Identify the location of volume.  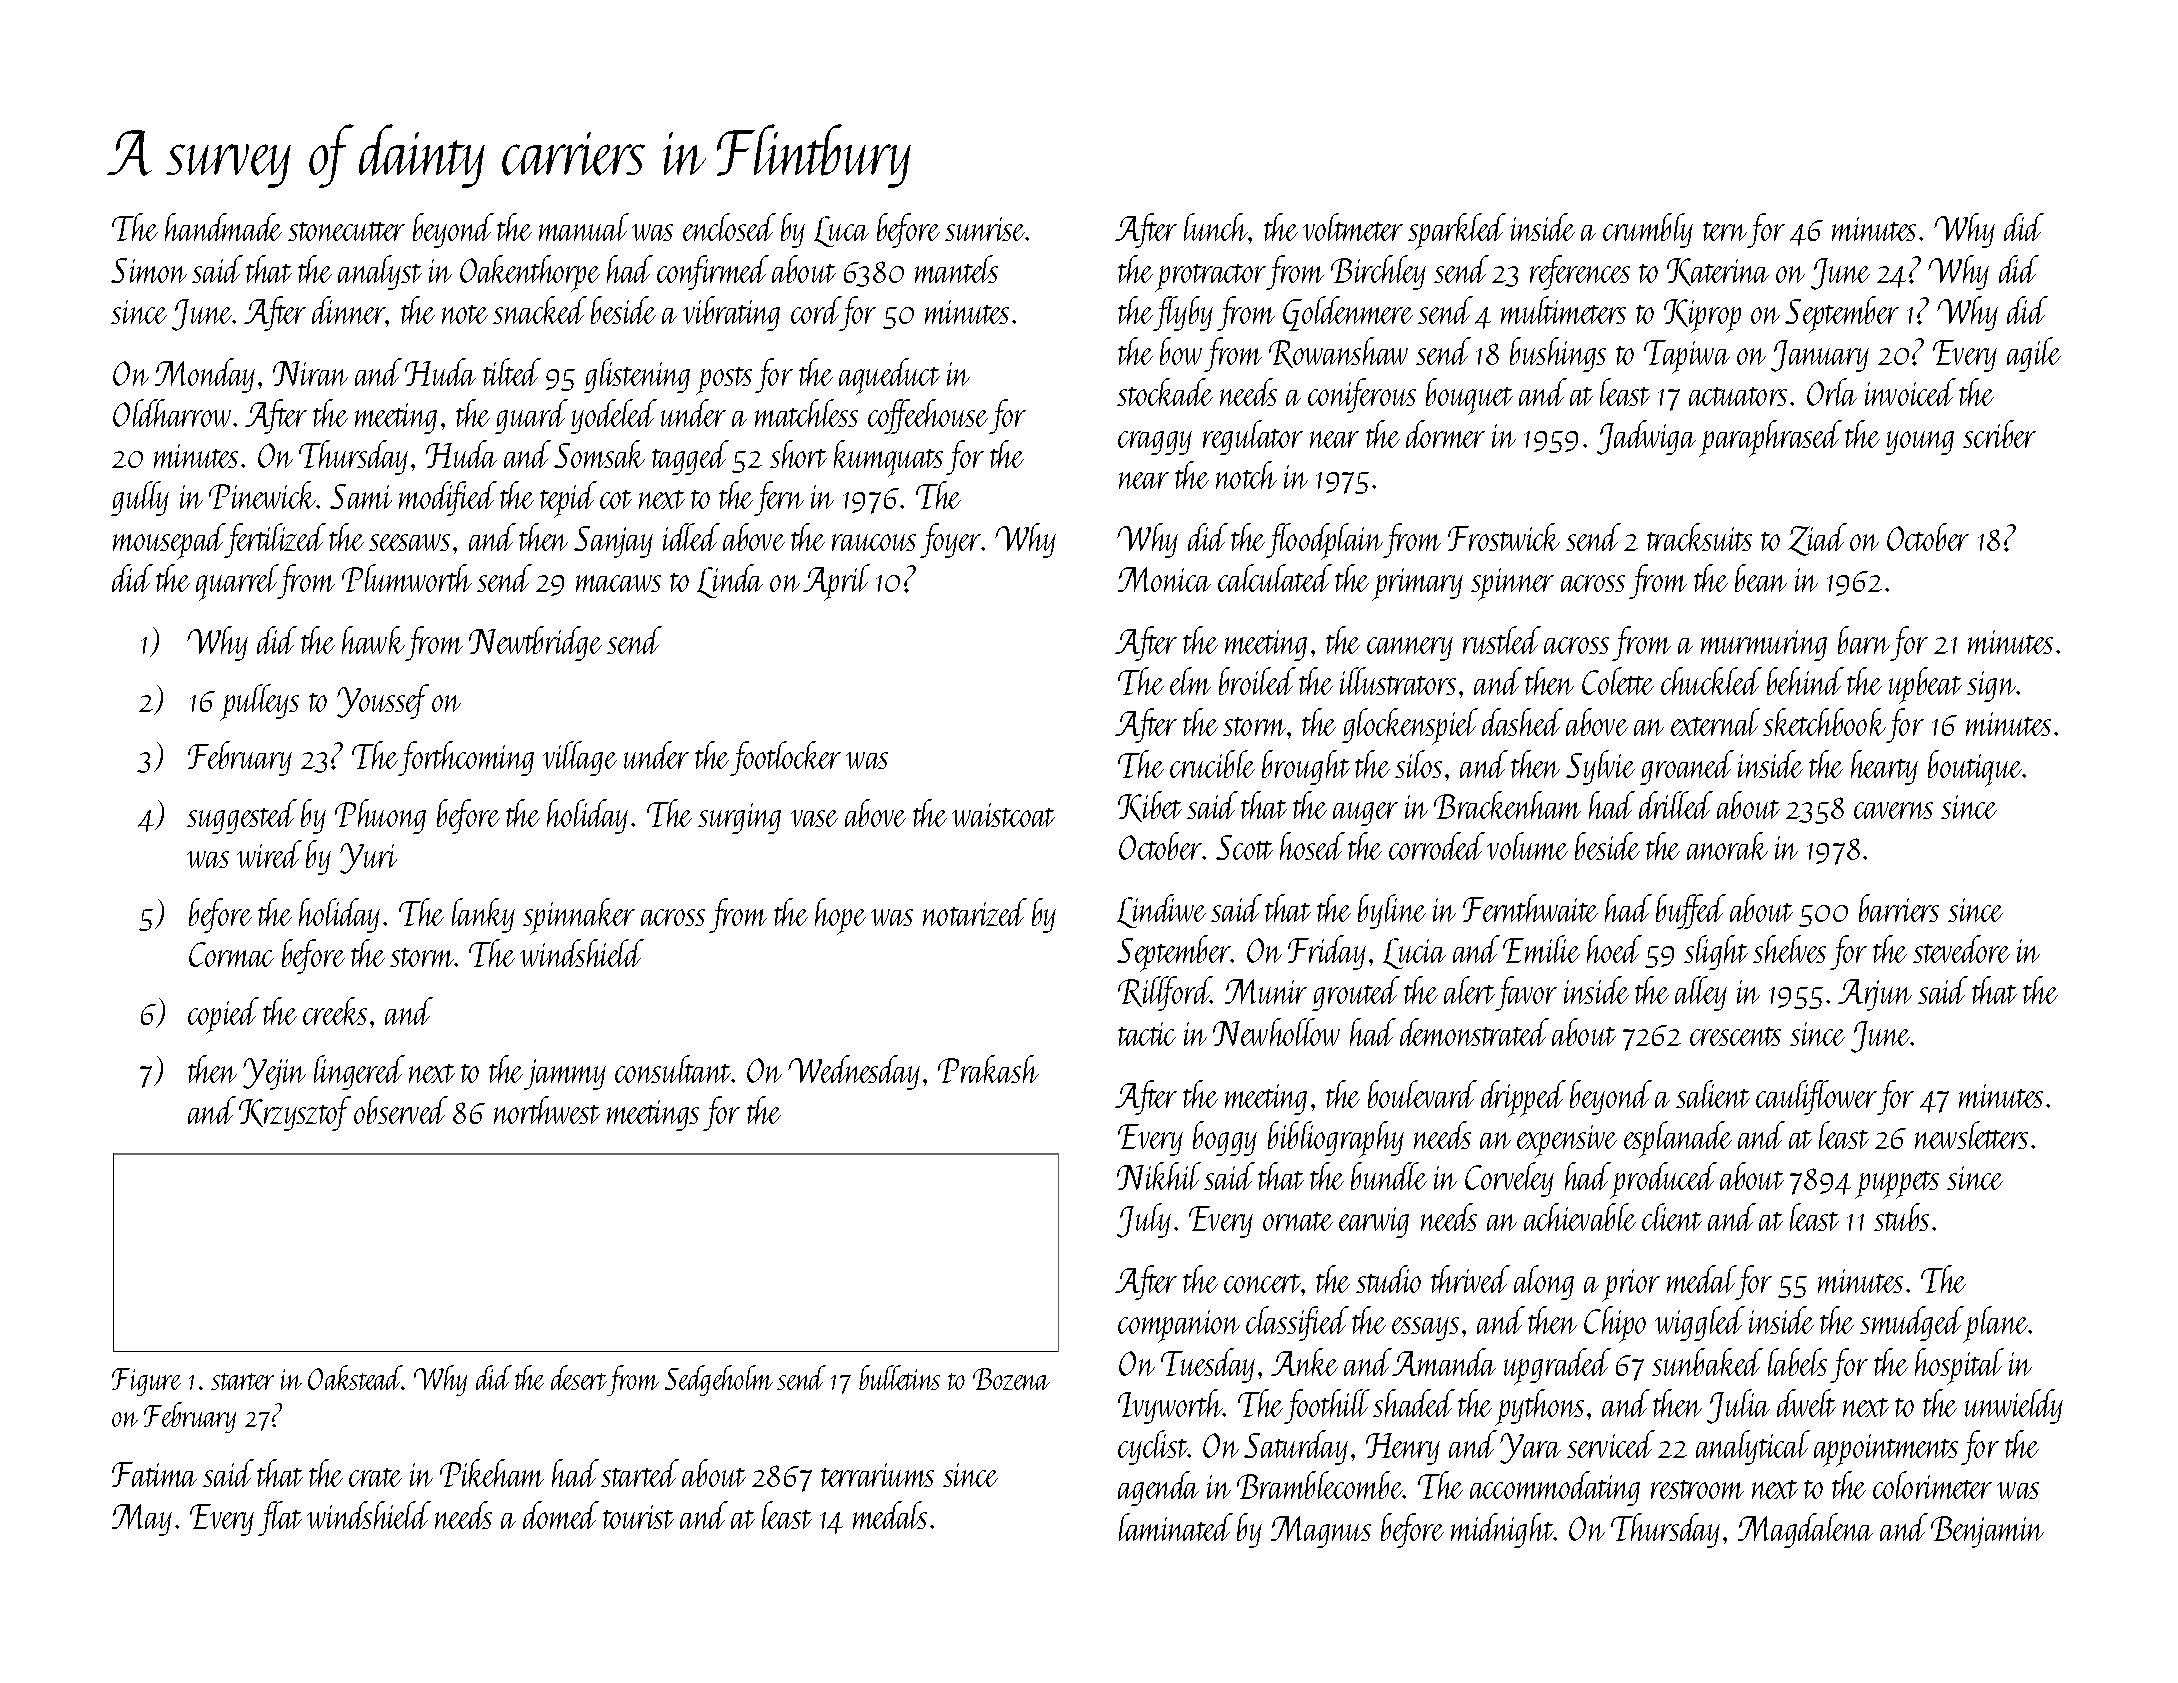
(1527, 846).
